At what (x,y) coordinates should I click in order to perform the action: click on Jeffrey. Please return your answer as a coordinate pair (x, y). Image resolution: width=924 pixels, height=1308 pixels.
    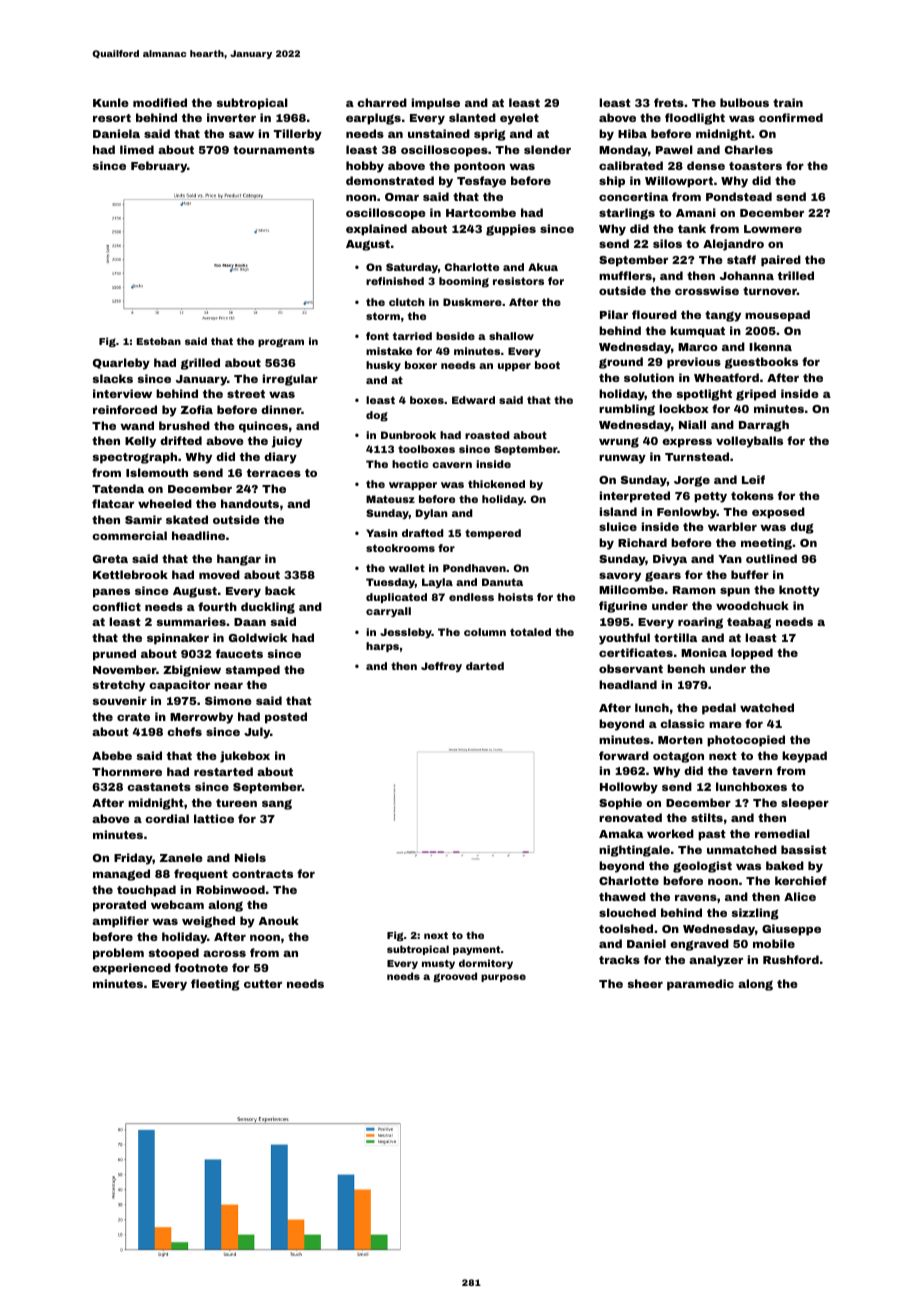
    Looking at the image, I should click on (441, 667).
